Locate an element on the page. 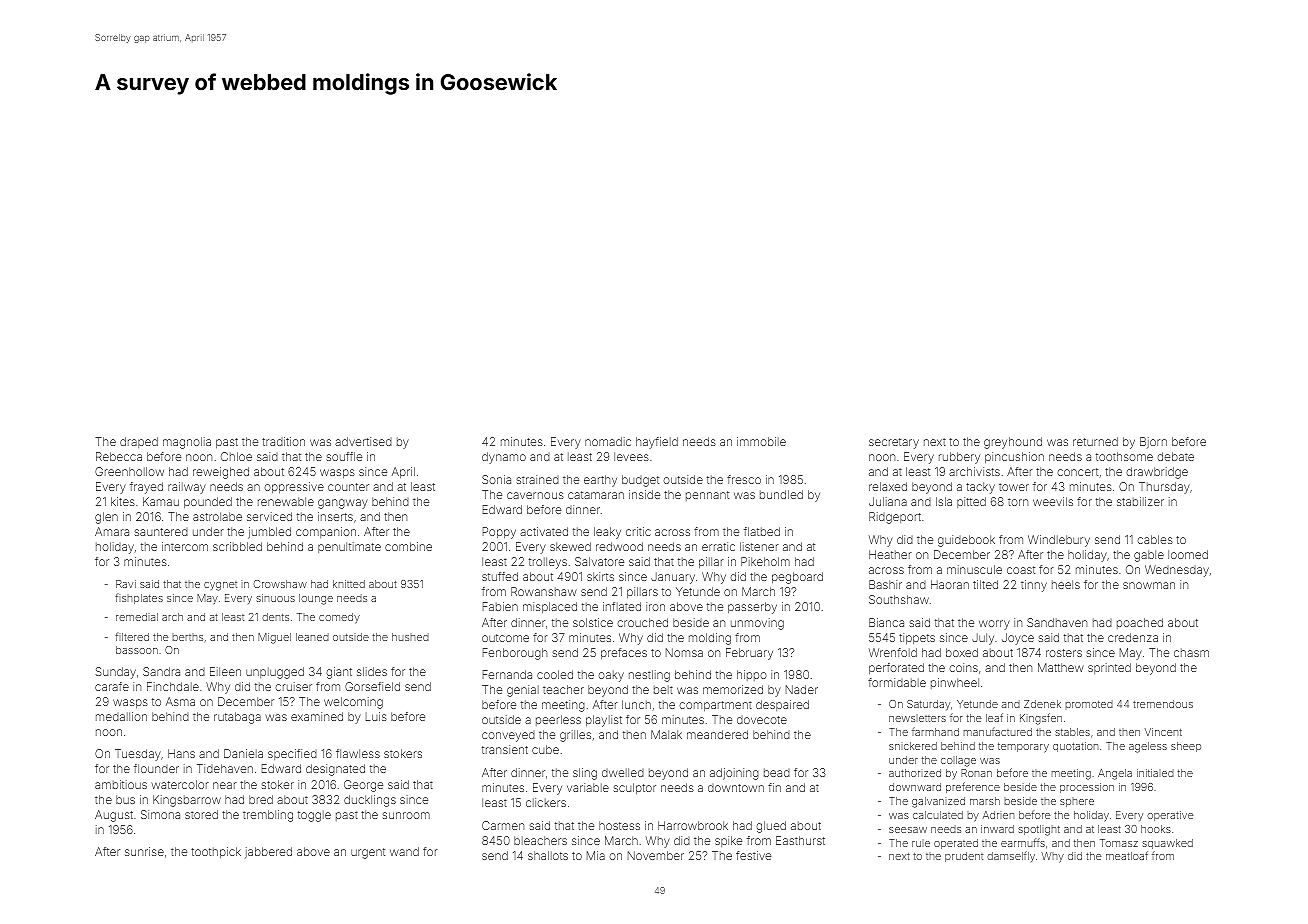  damselfly is located at coordinates (1011, 856).
